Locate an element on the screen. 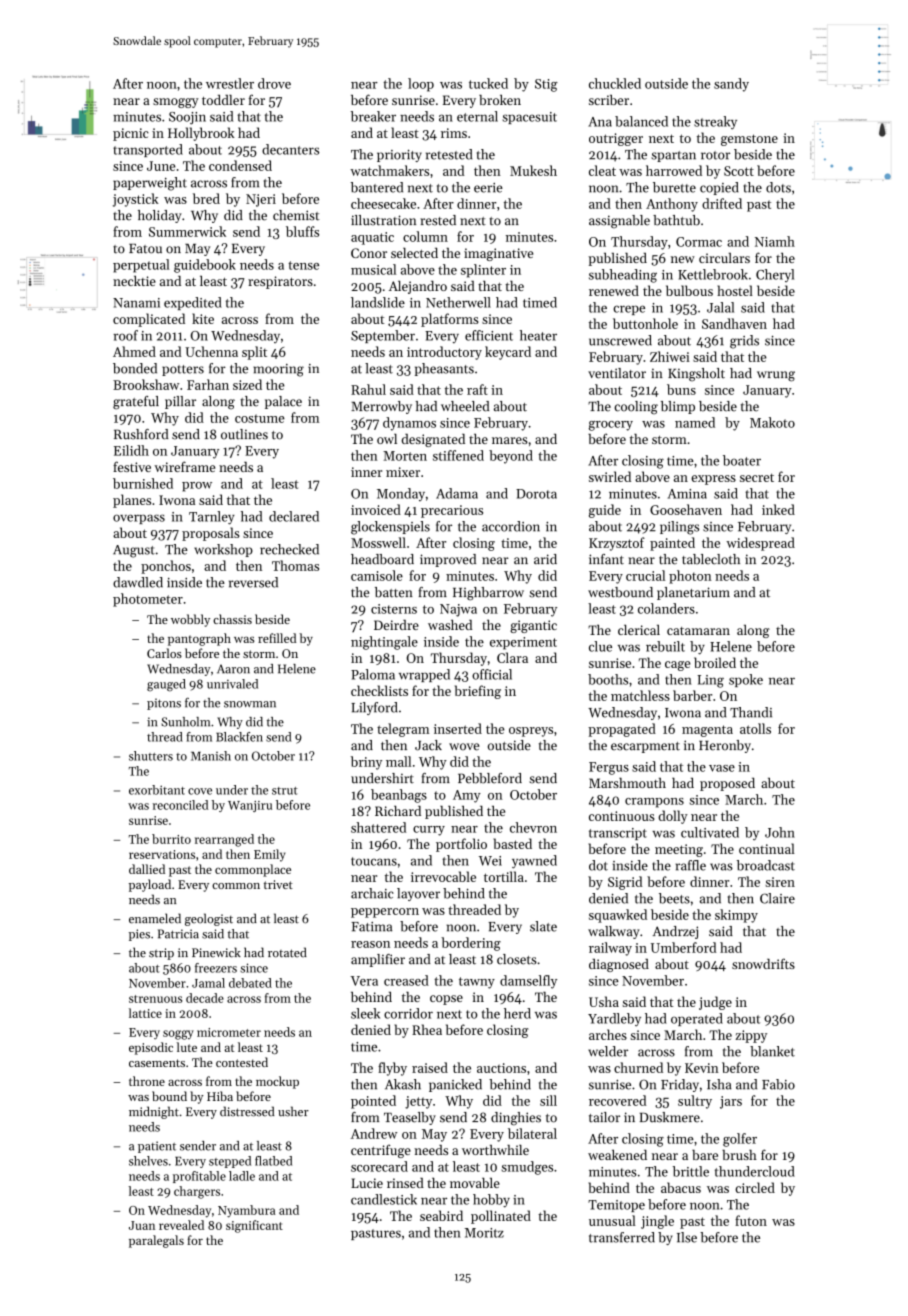  revealed is located at coordinates (181, 1225).
